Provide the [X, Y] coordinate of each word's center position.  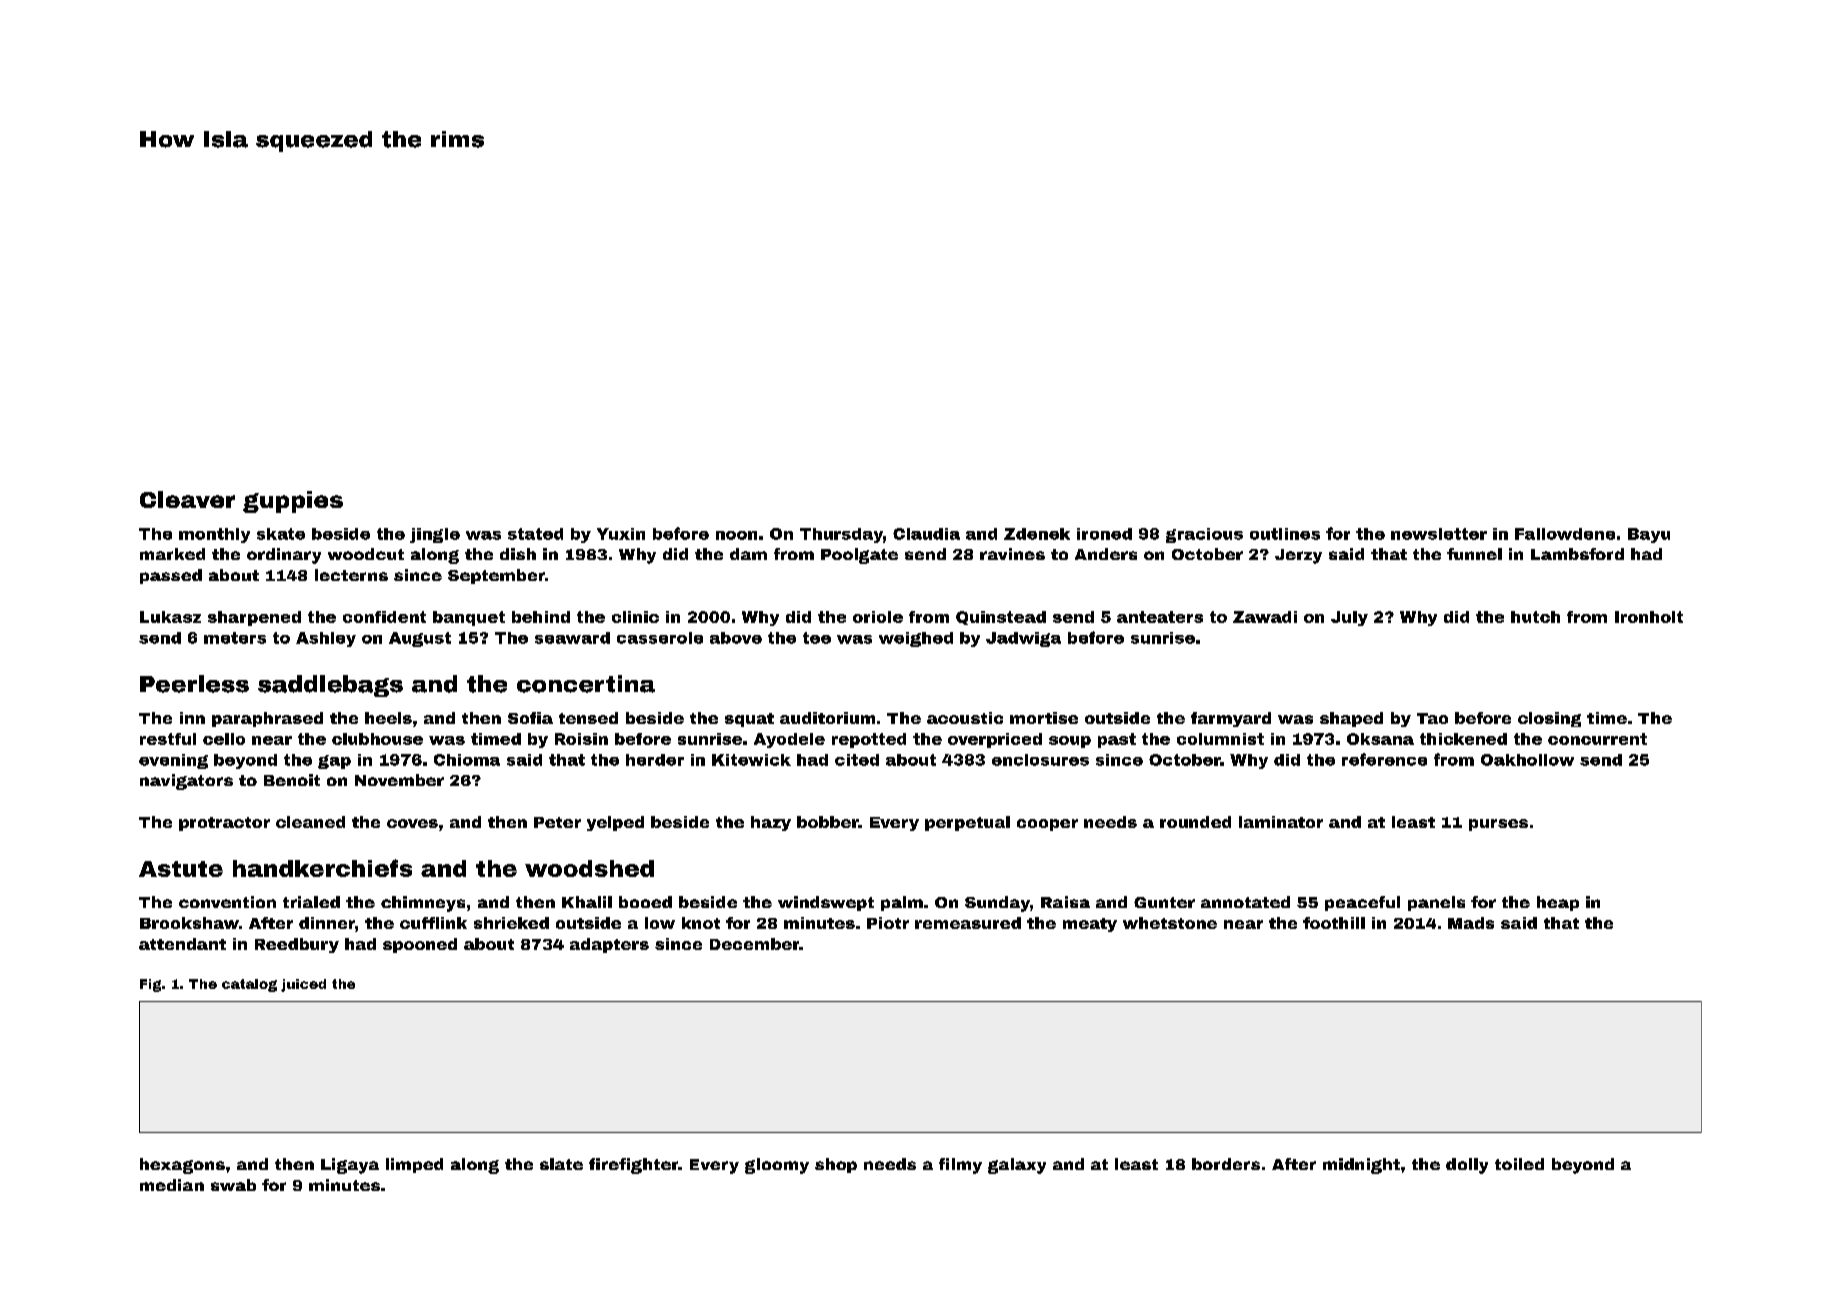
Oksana [1380, 739]
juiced [303, 985]
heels [388, 718]
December [754, 944]
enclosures [1040, 760]
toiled [1519, 1164]
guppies [293, 502]
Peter [557, 822]
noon [736, 535]
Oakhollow [1527, 760]
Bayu [1649, 535]
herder [655, 760]
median [172, 1185]
